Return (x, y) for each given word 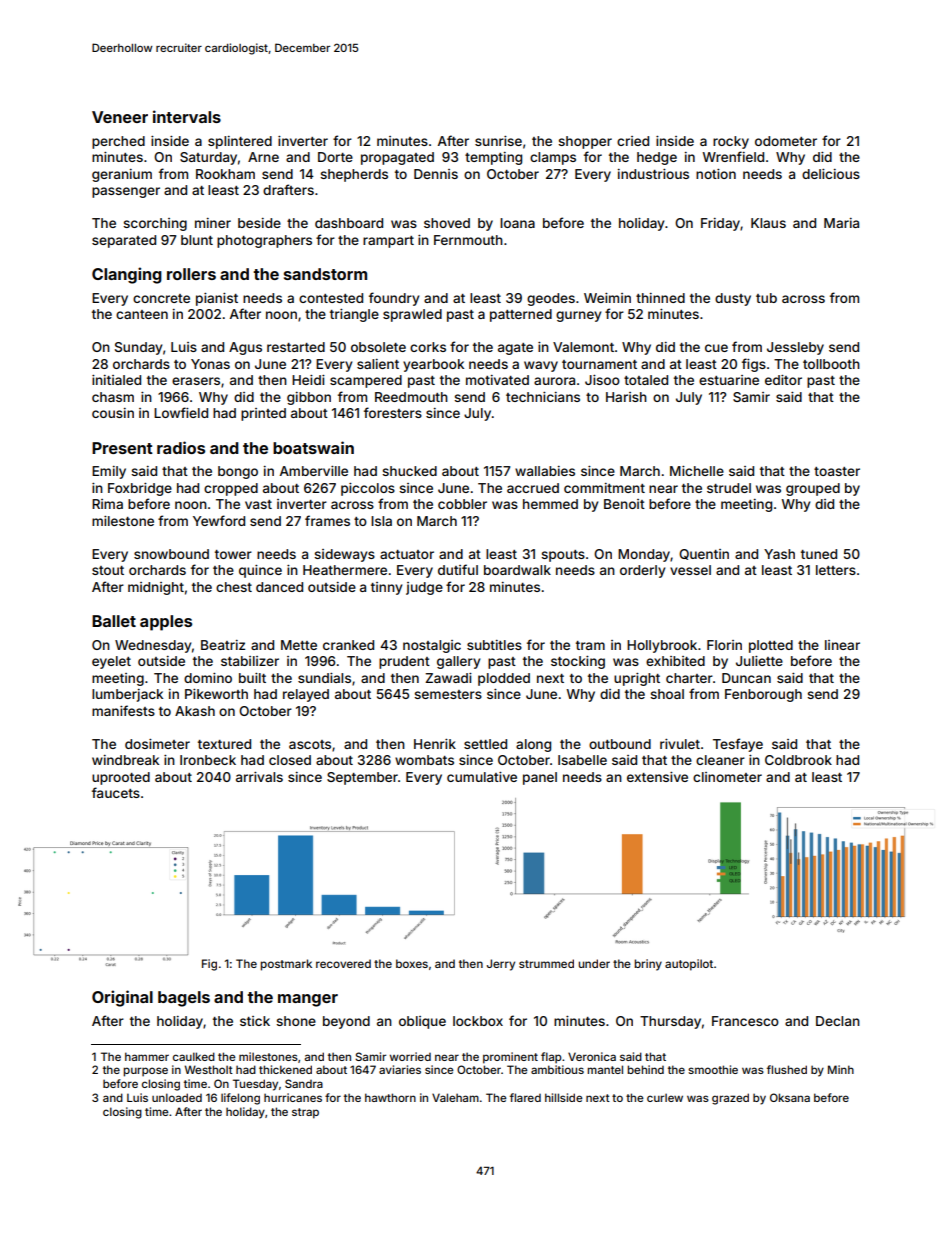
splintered (240, 142)
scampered (366, 381)
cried (633, 141)
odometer (786, 141)
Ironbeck (208, 760)
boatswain (313, 447)
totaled (646, 380)
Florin (724, 645)
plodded (504, 679)
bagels (184, 999)
